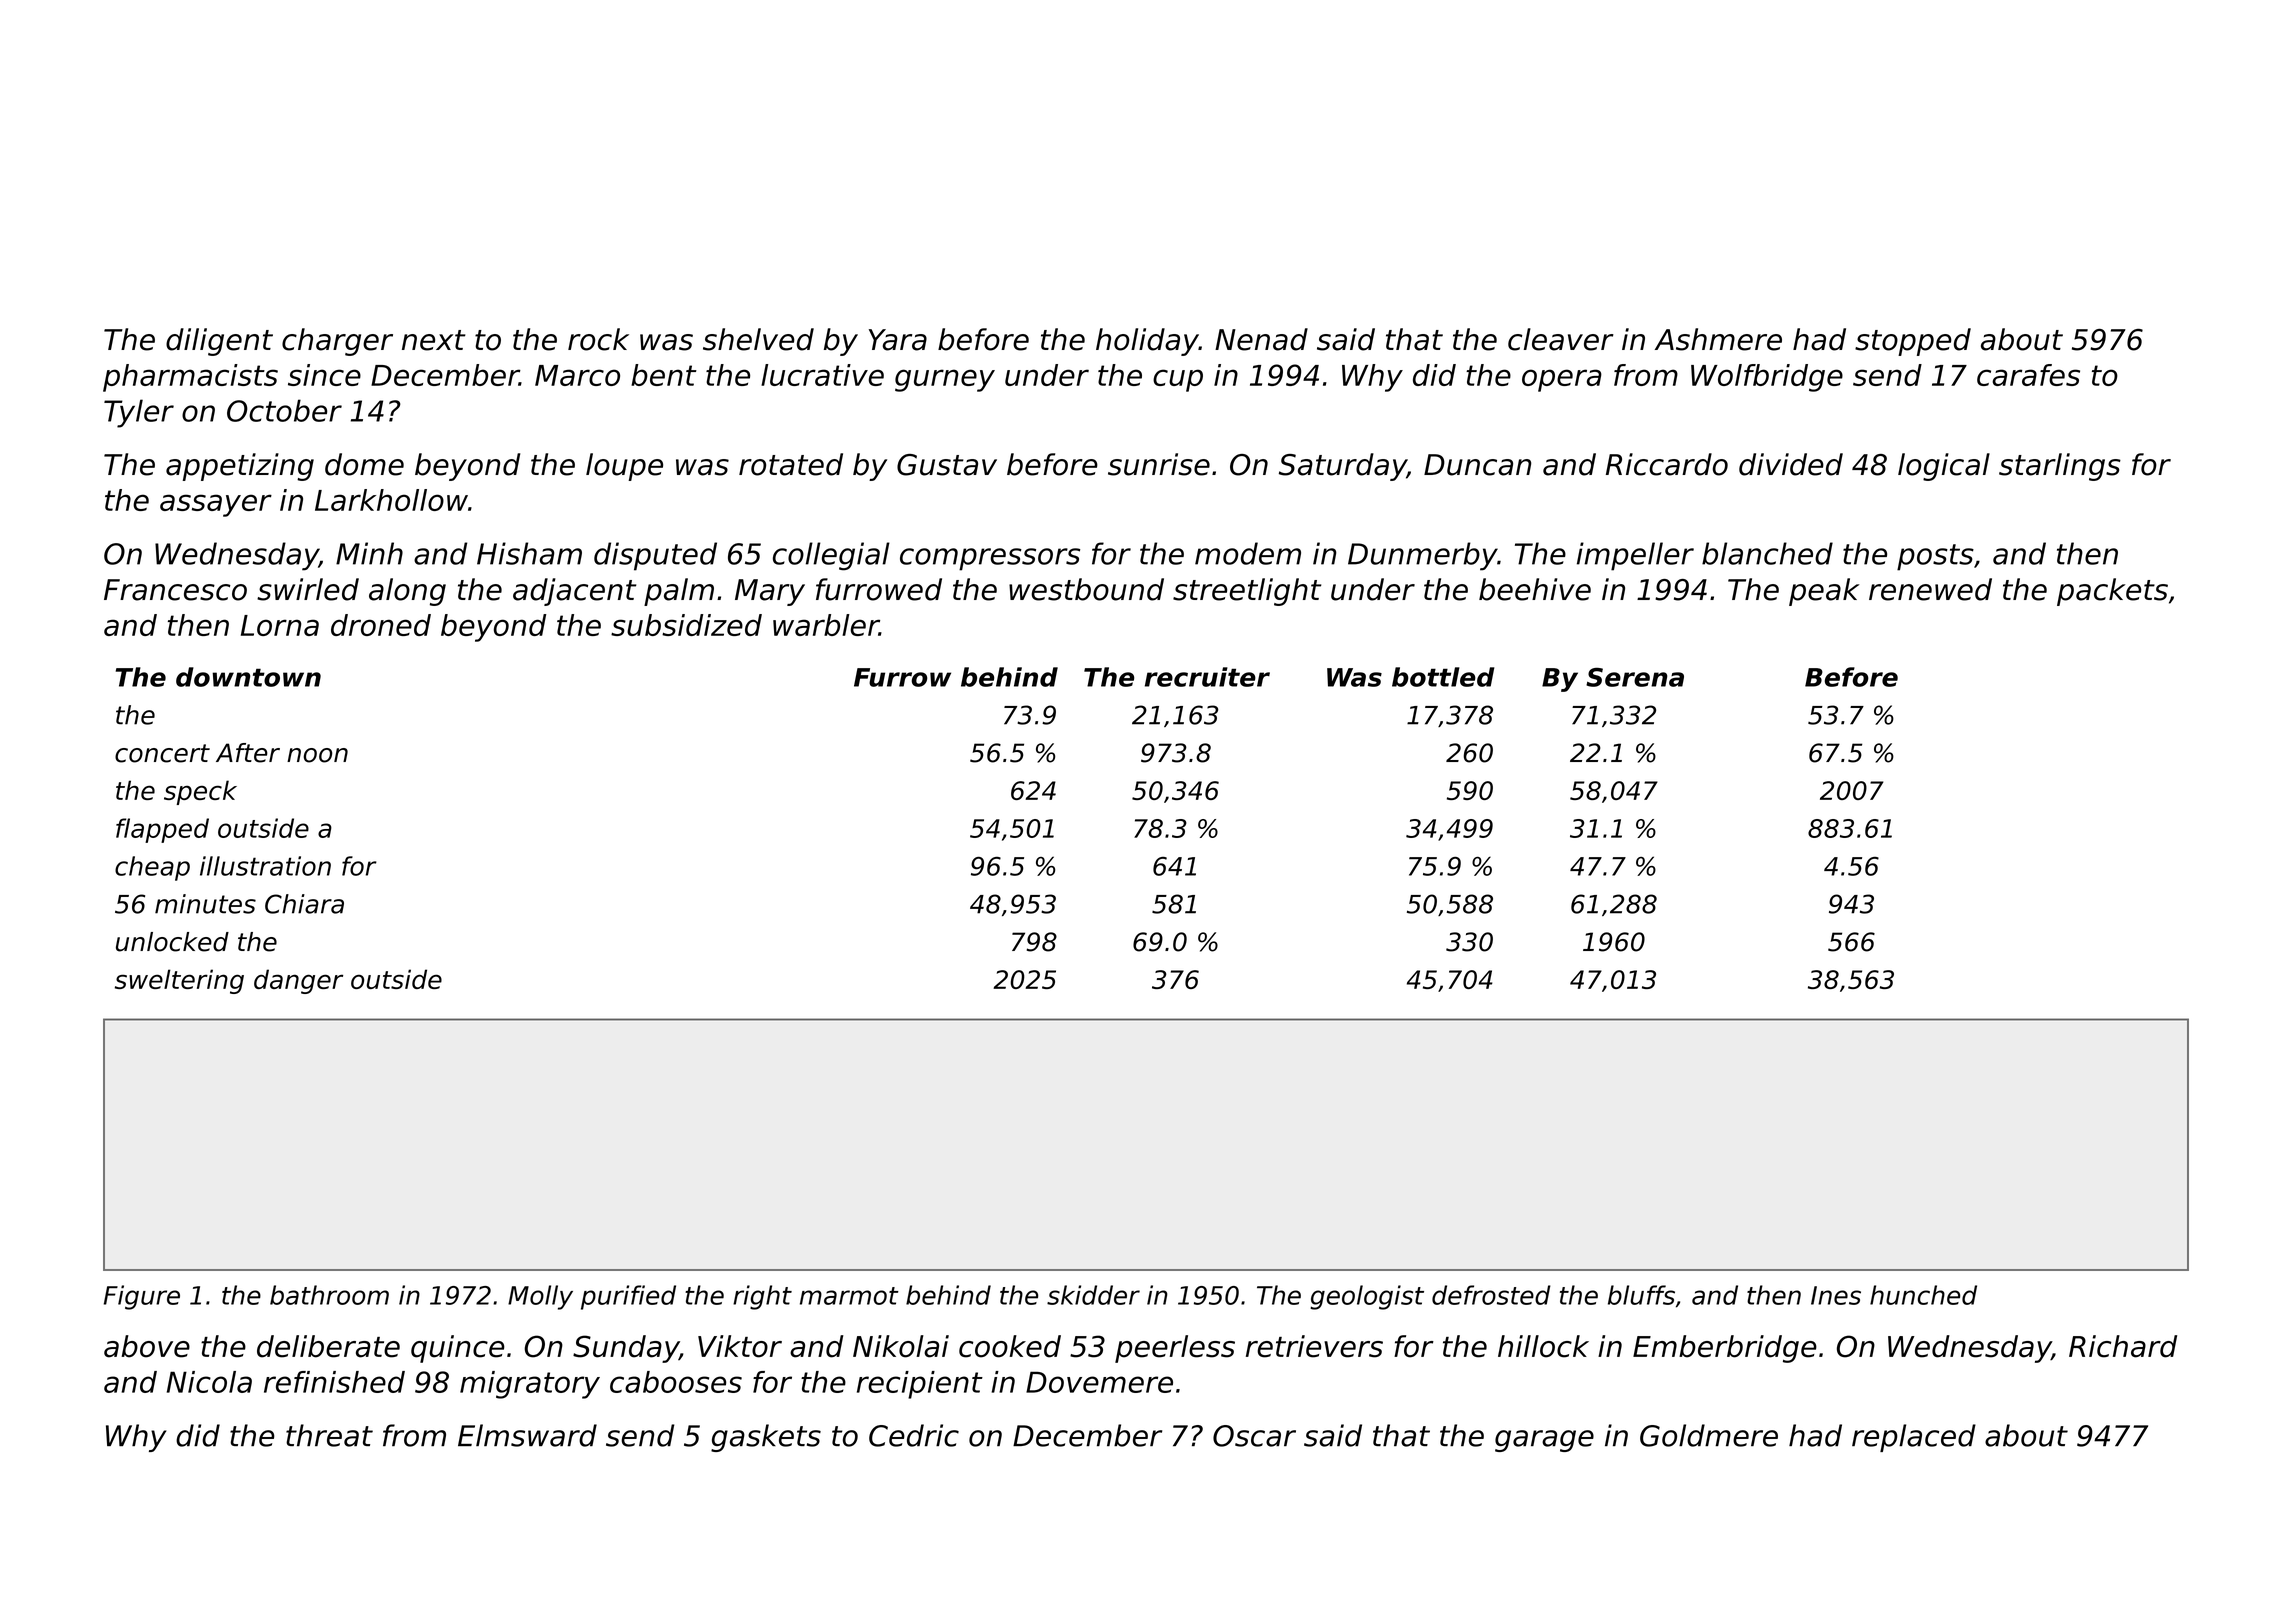  What do you see at coordinates (434, 340) in the screenshot?
I see `next` at bounding box center [434, 340].
